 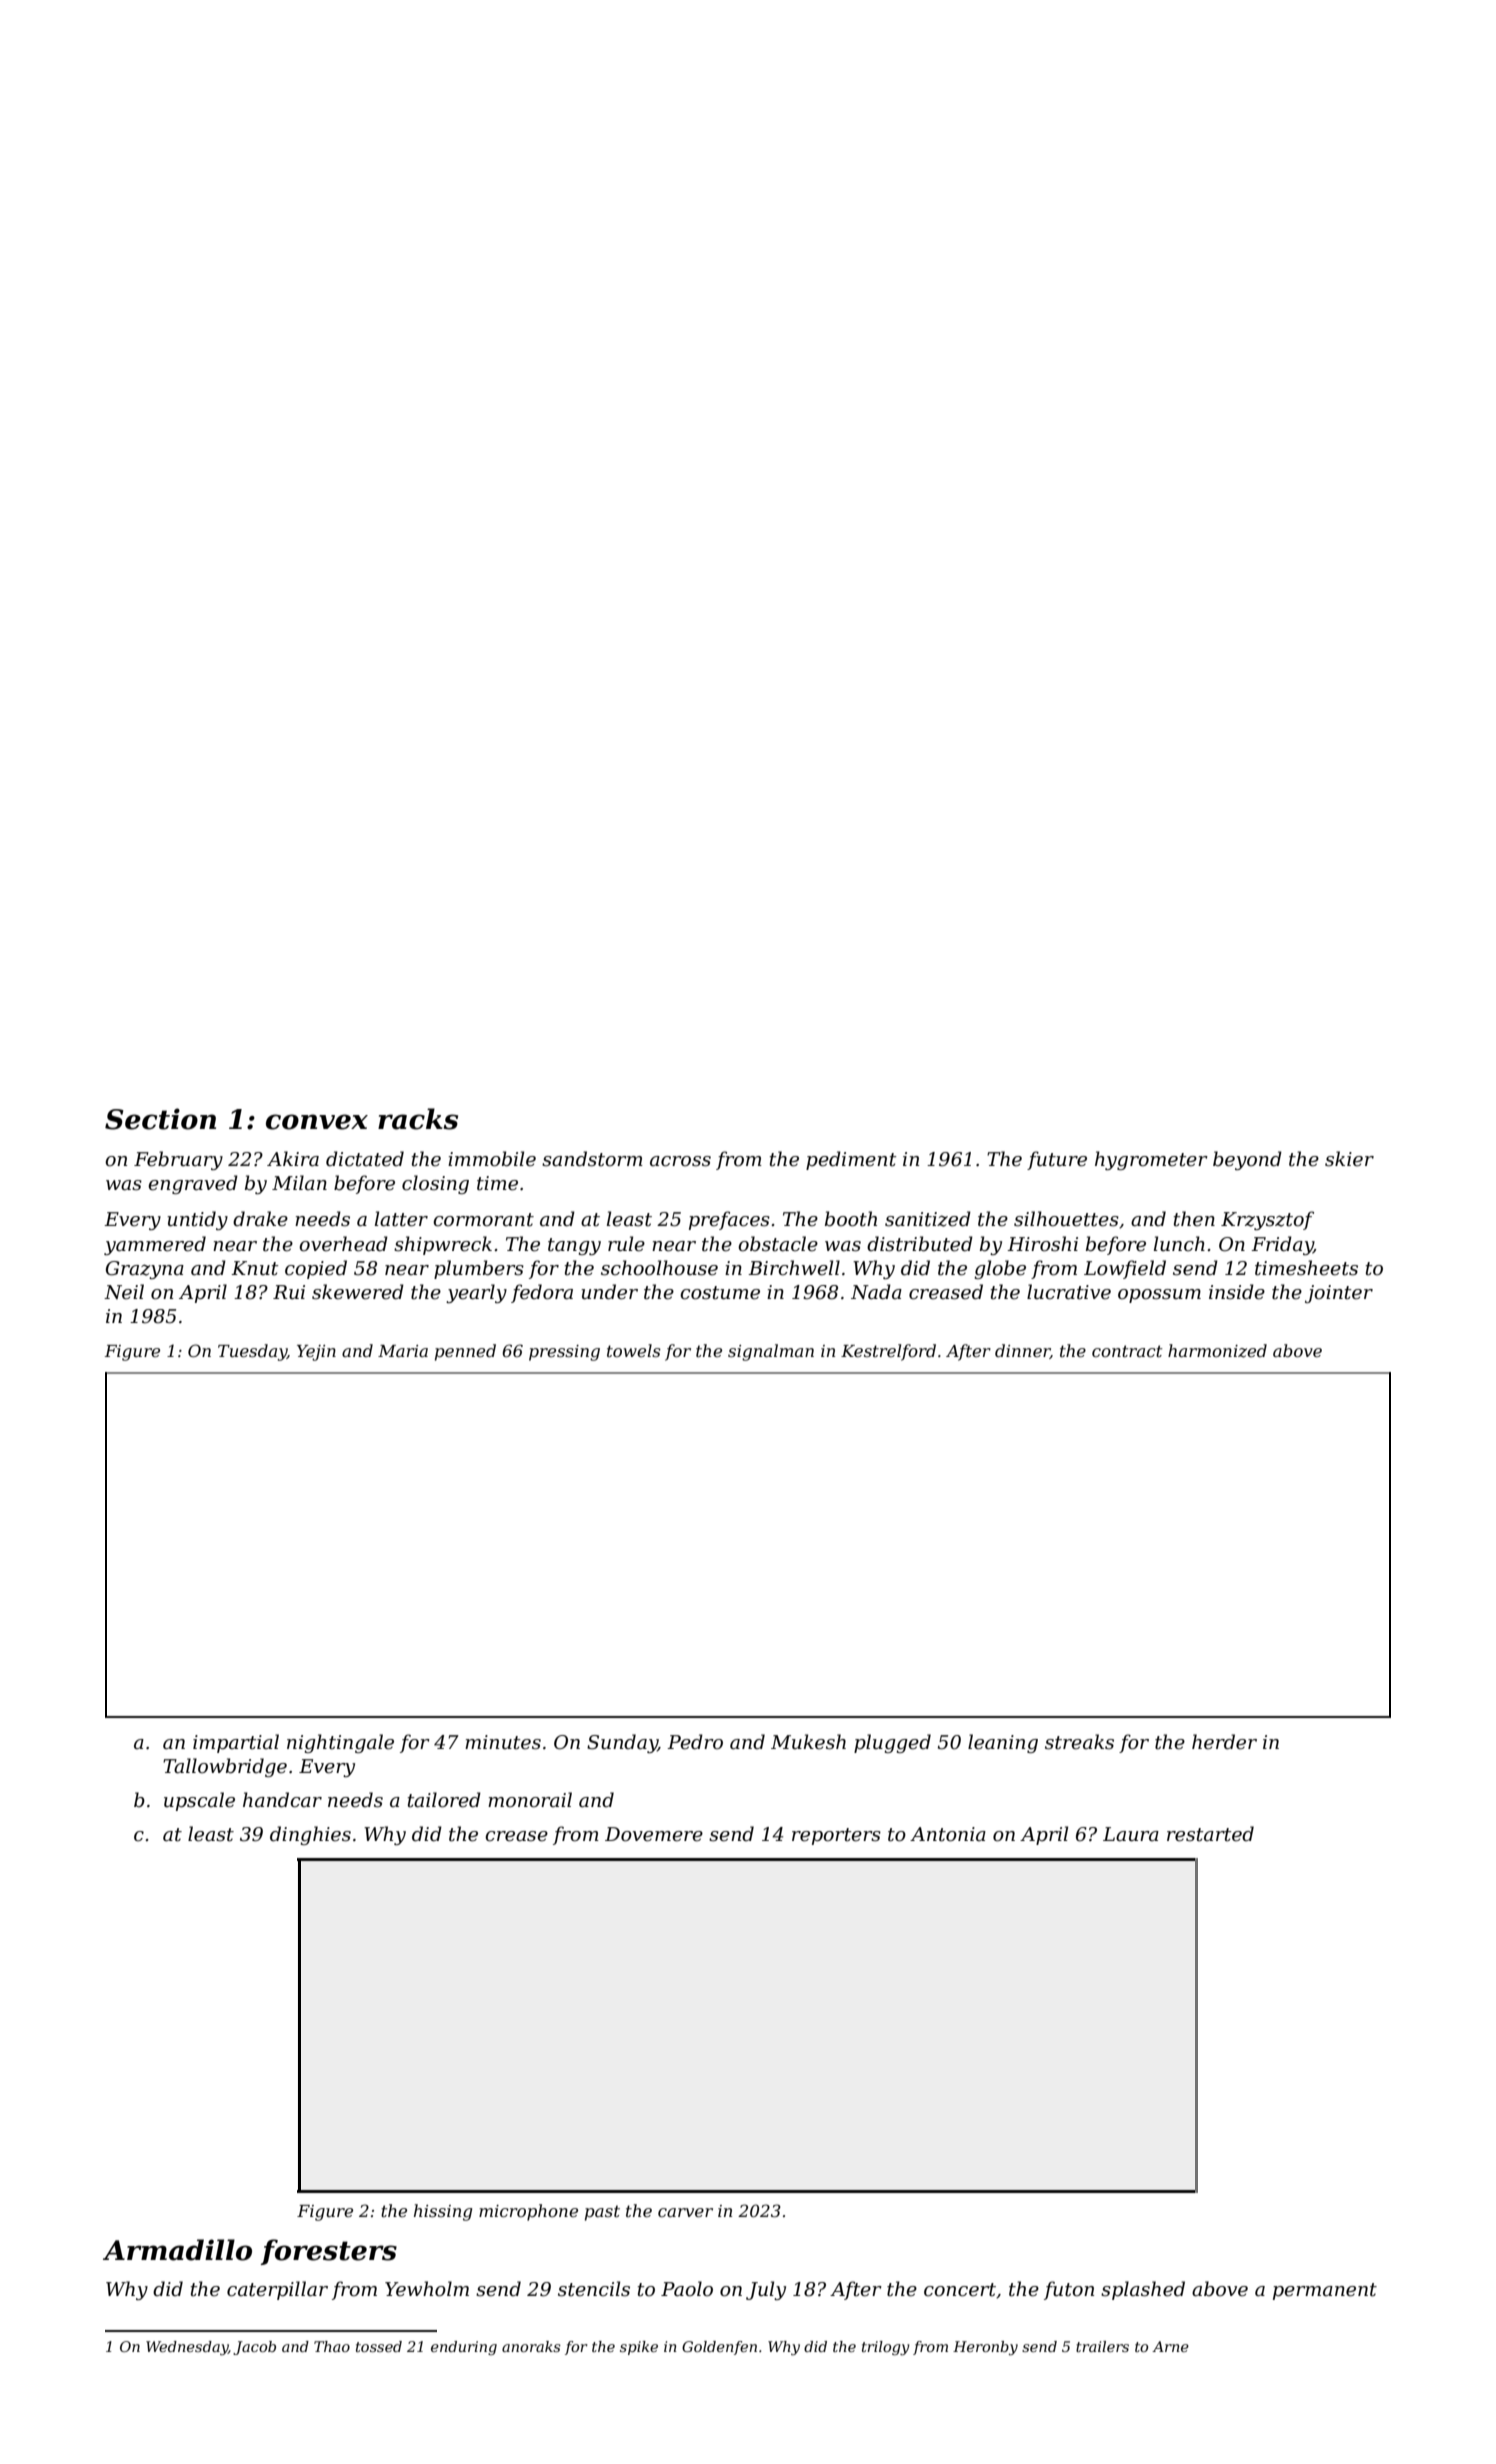 What do you see at coordinates (418, 1119) in the document?
I see `racks` at bounding box center [418, 1119].
